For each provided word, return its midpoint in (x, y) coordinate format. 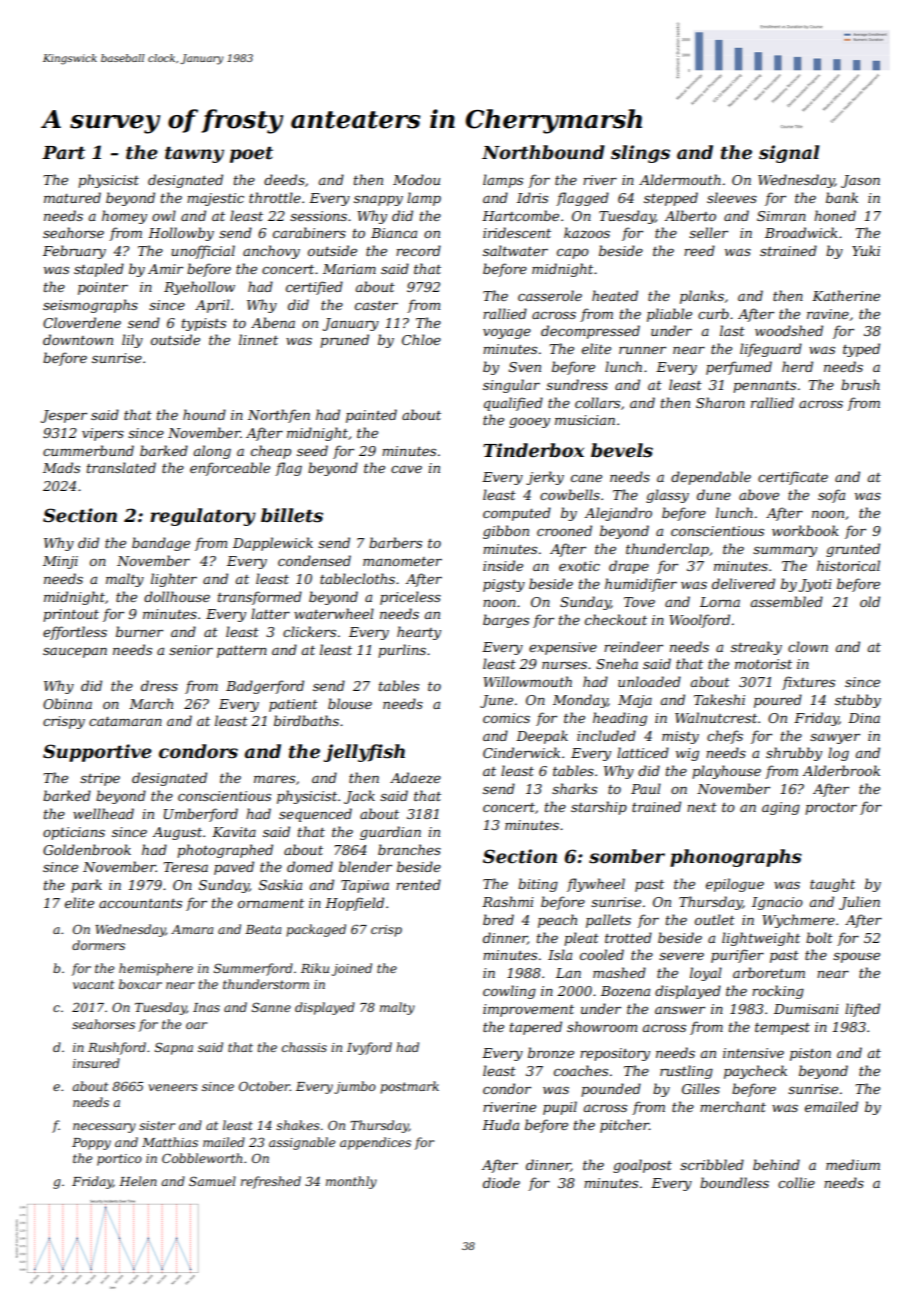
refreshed (271, 1182)
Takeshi (719, 699)
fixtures (808, 683)
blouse (350, 703)
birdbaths (306, 720)
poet (251, 155)
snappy (378, 200)
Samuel (212, 1181)
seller (708, 232)
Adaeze (415, 778)
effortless (75, 633)
